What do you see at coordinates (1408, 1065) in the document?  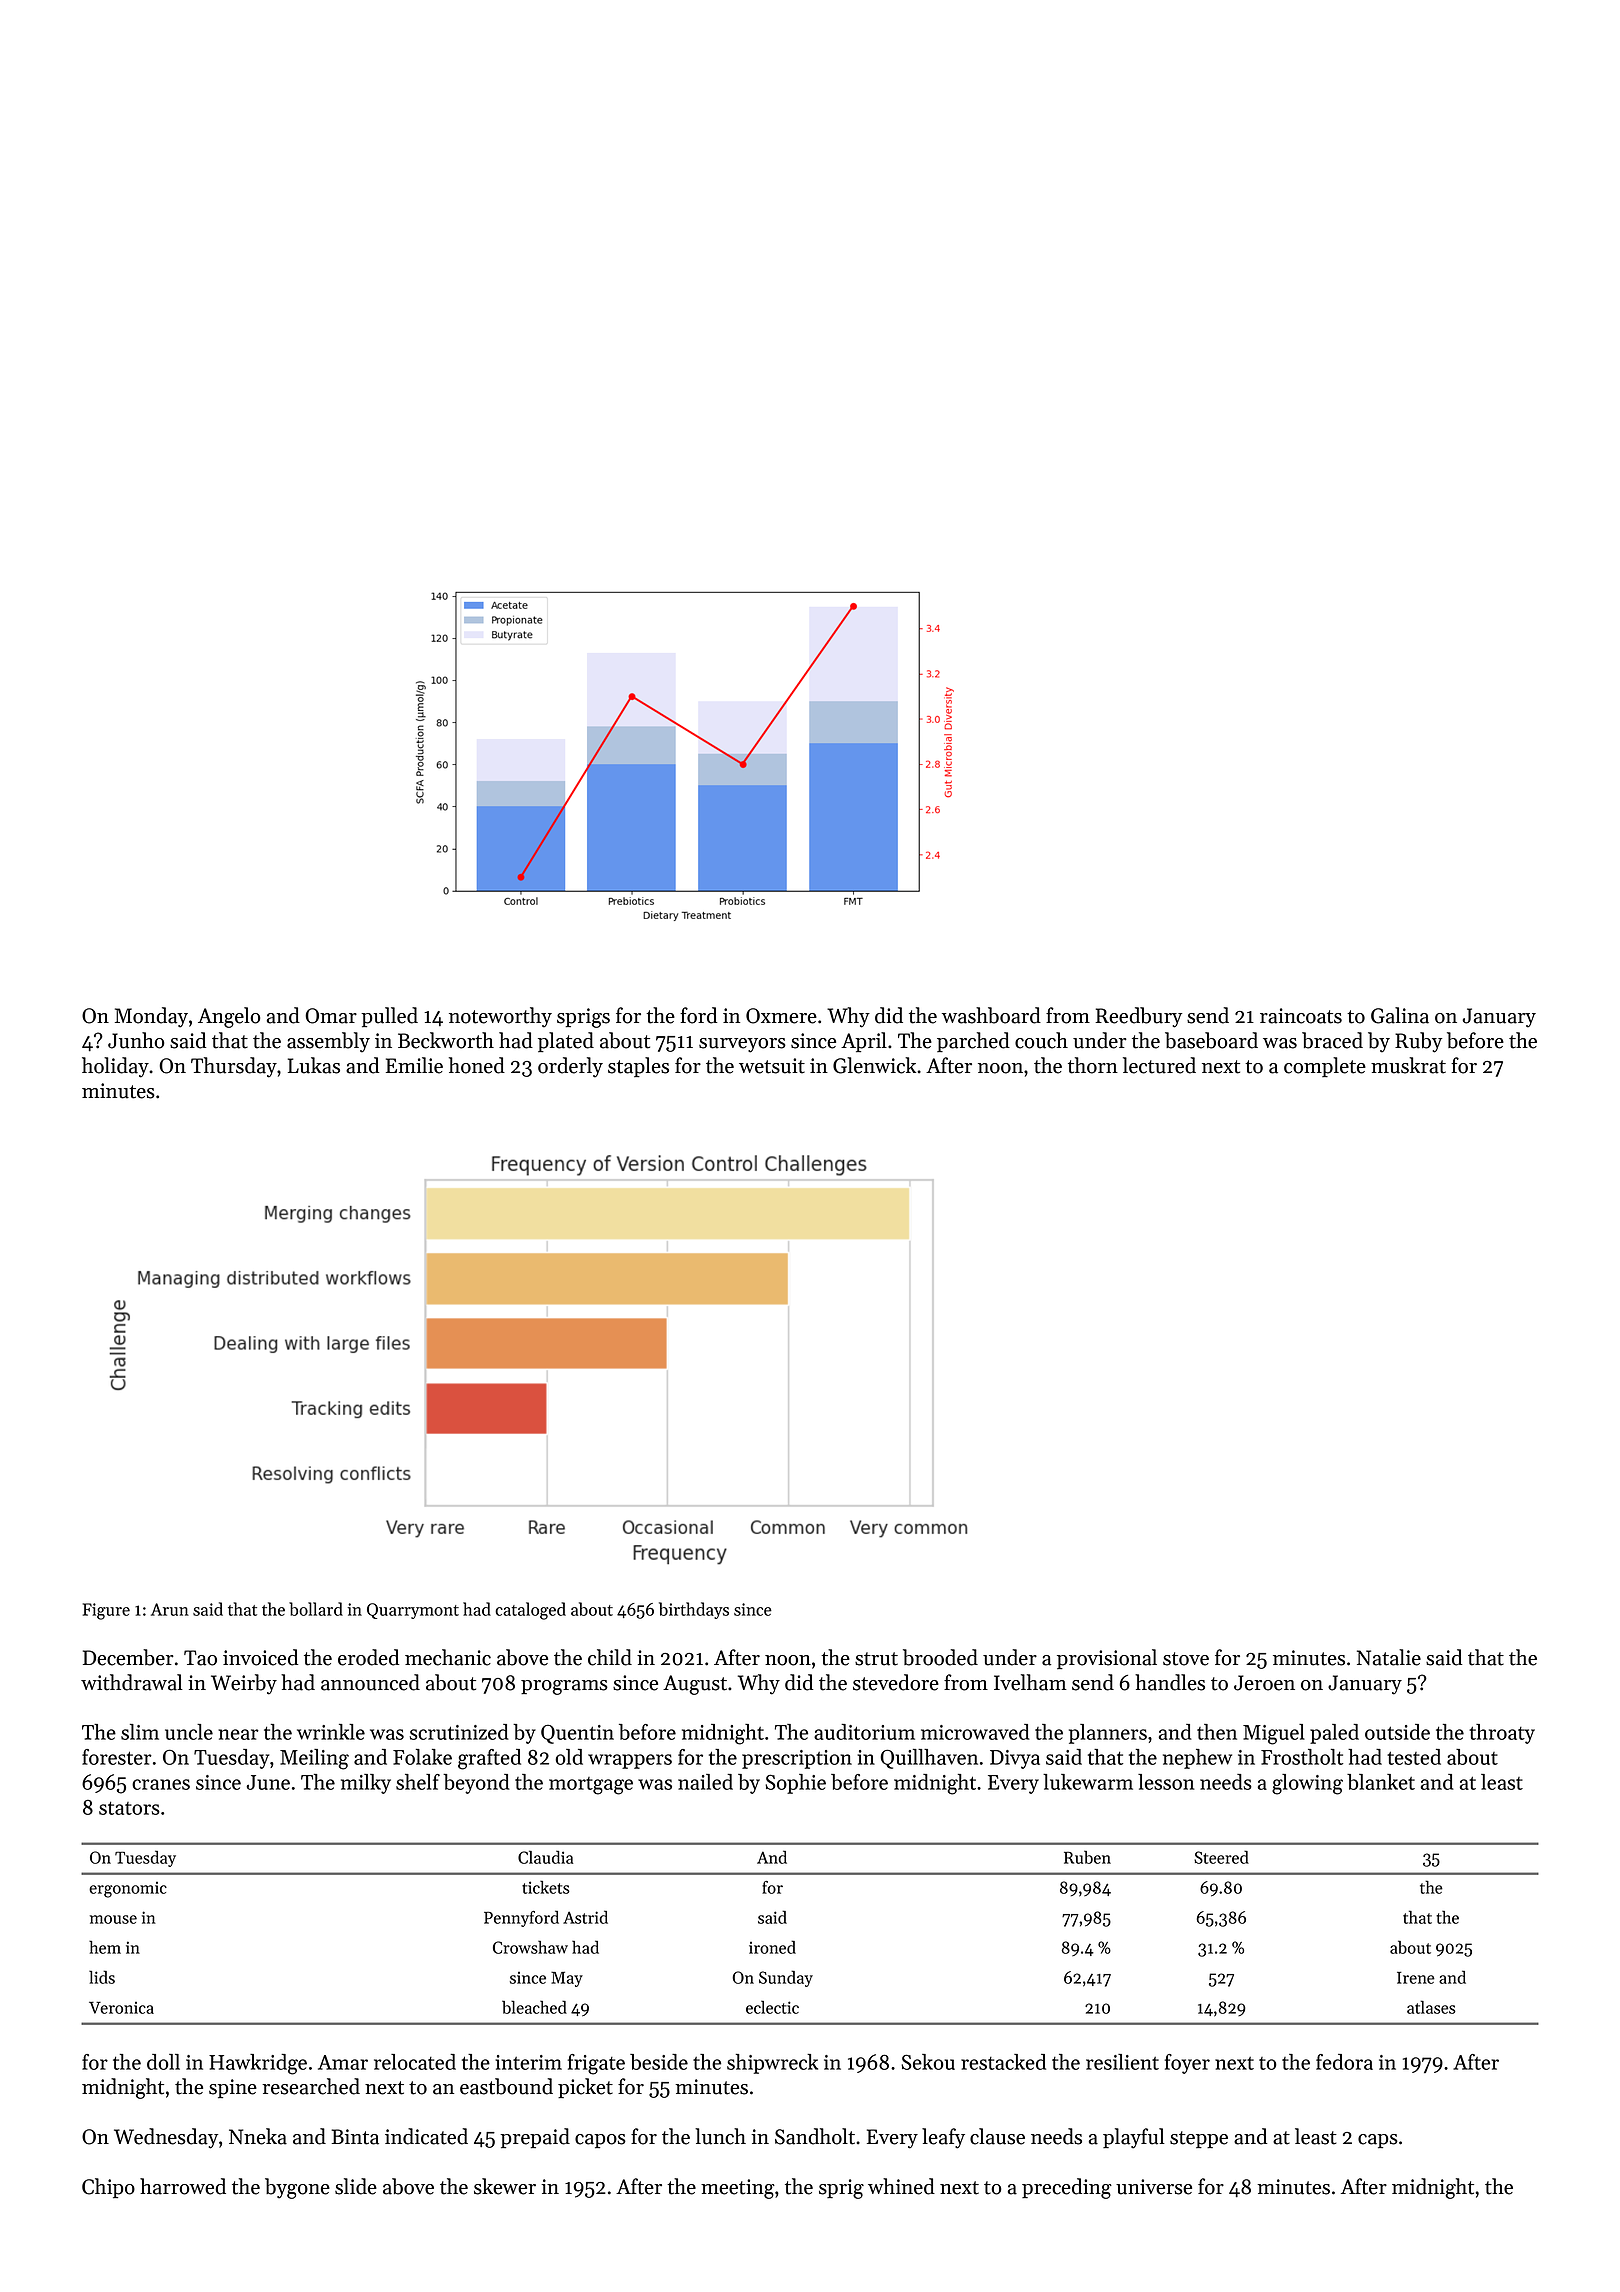 I see `muskrat` at bounding box center [1408, 1065].
